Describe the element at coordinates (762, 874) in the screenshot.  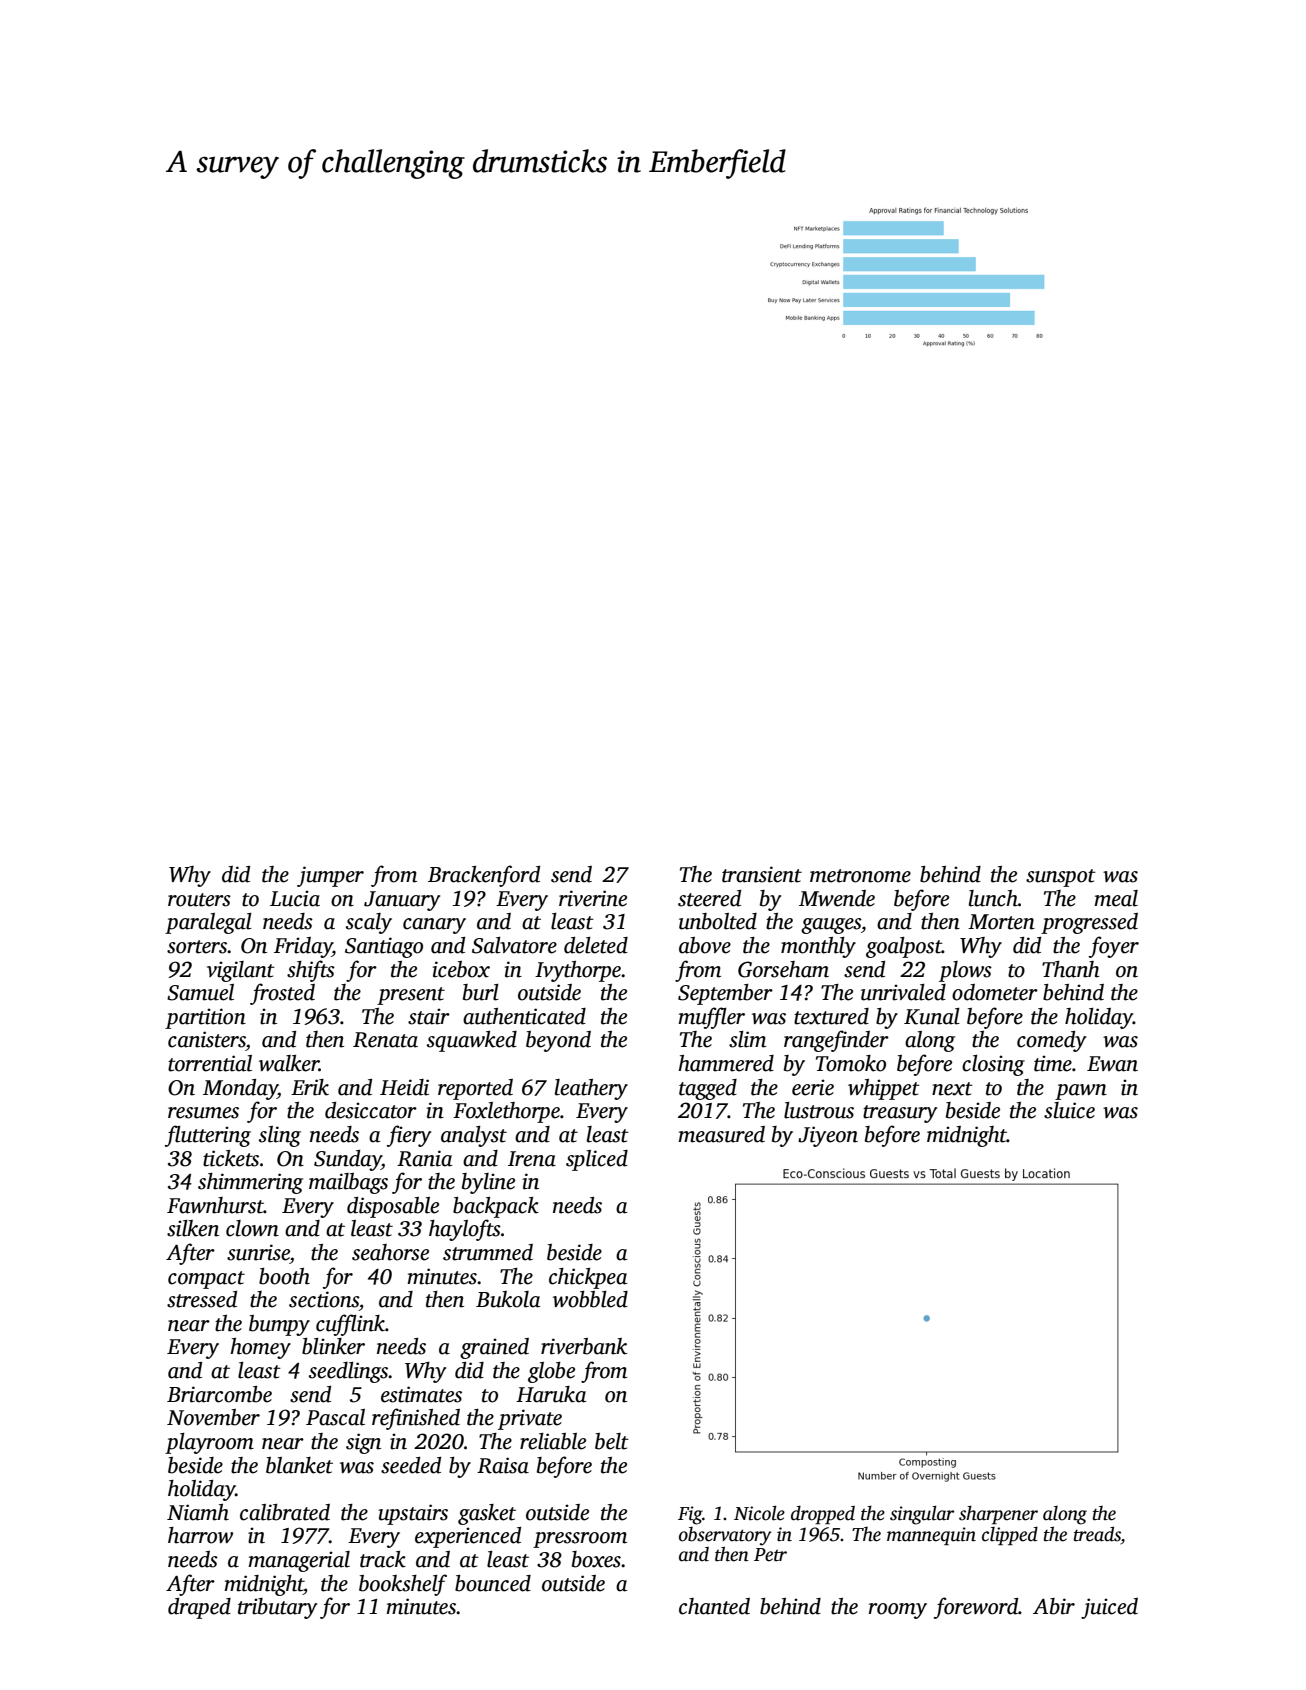
I see `transient` at that location.
